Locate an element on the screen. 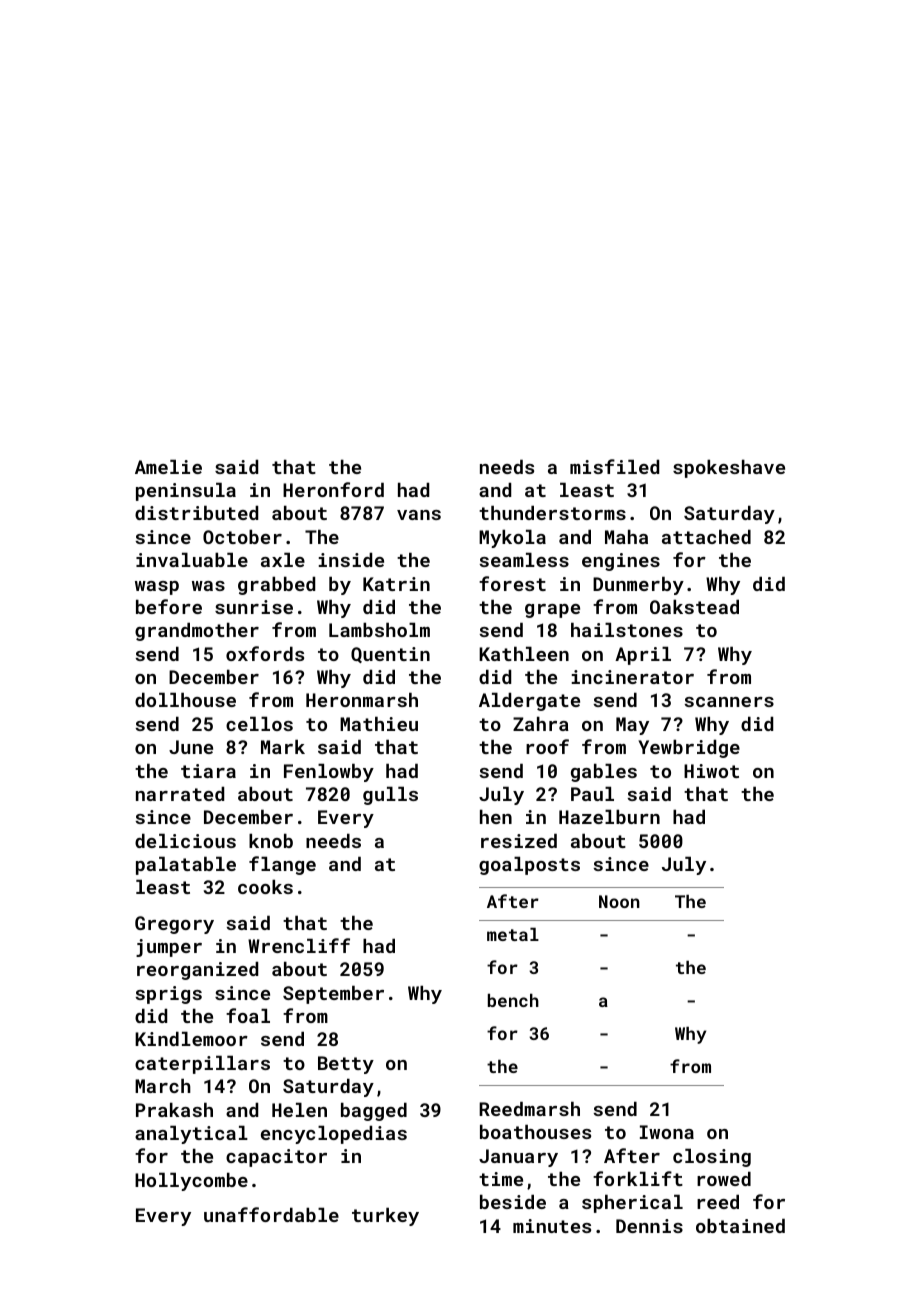 Image resolution: width=924 pixels, height=1314 pixels. Heronford is located at coordinates (333, 489).
